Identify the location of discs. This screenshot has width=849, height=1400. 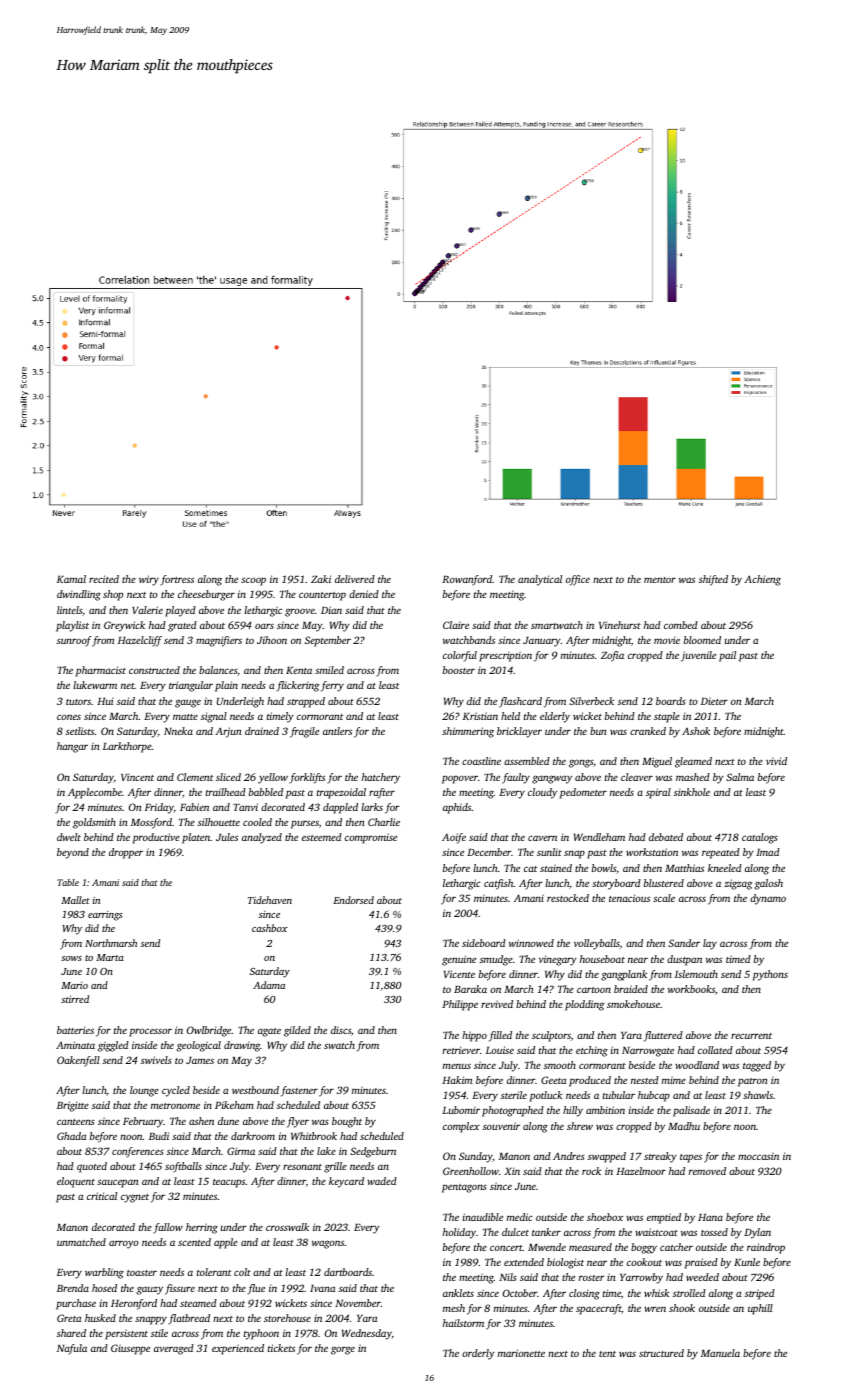
(341, 1030).
